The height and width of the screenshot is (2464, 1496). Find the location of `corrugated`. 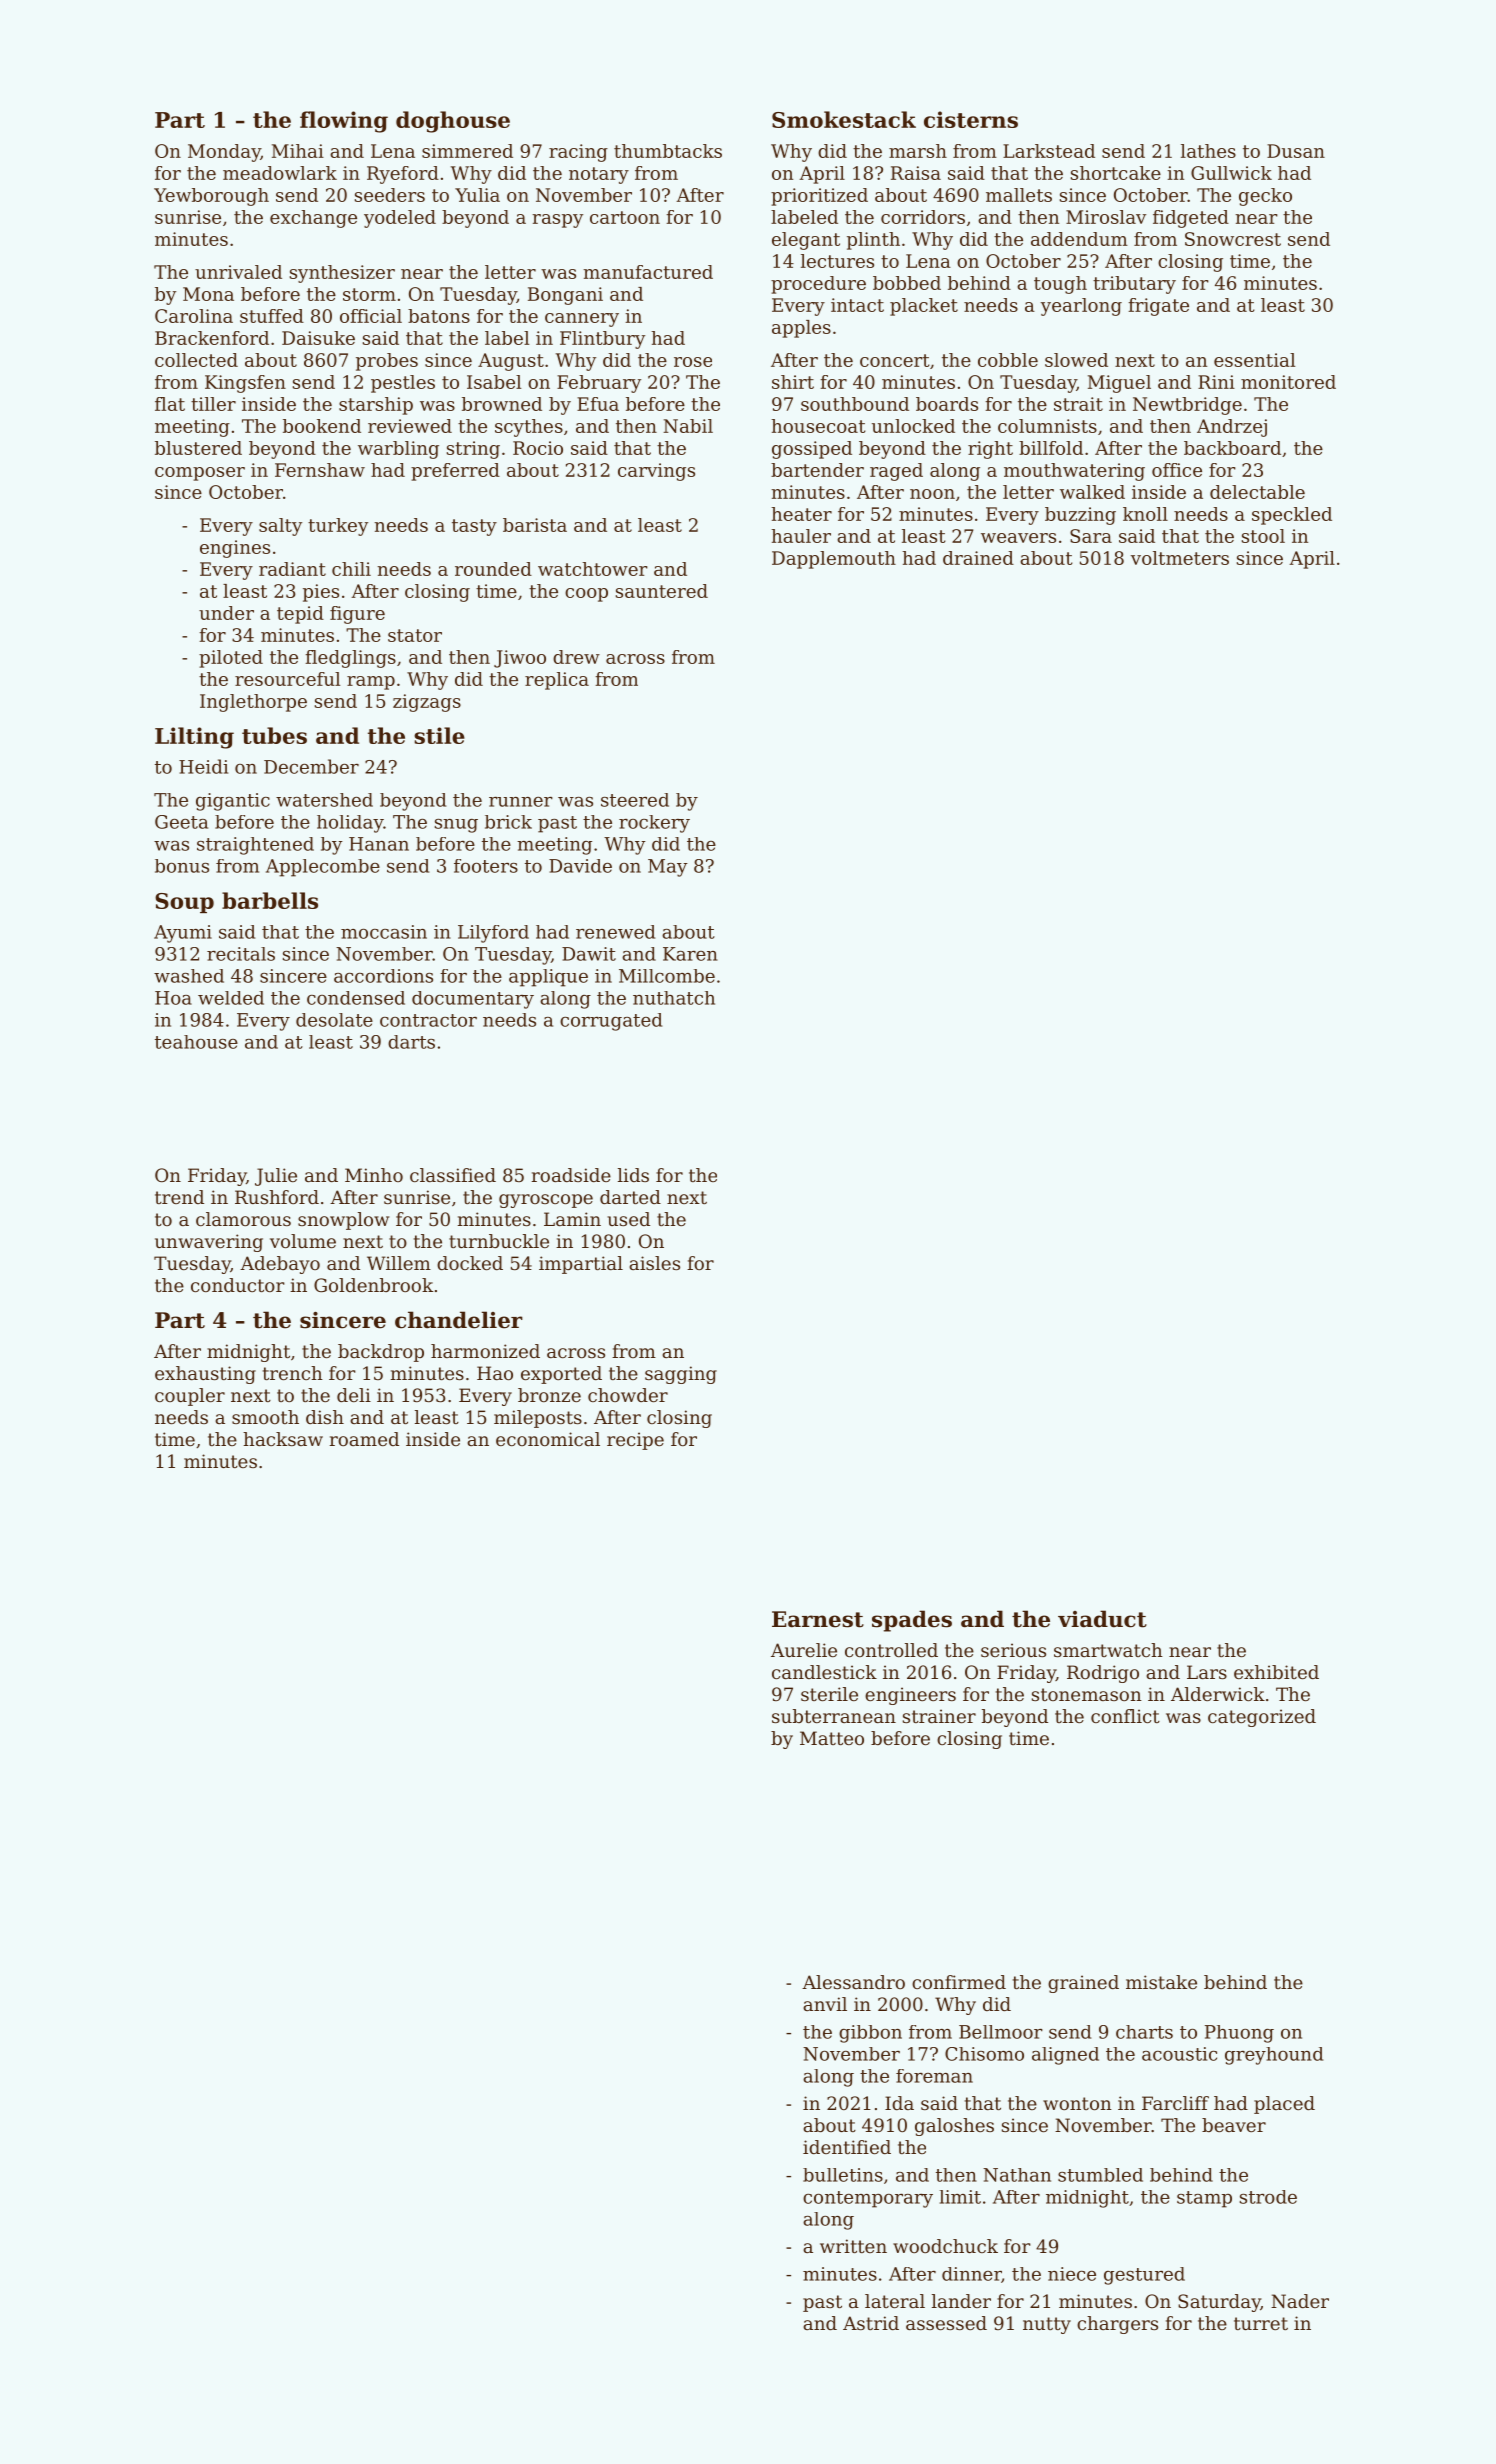

corrugated is located at coordinates (611, 1022).
